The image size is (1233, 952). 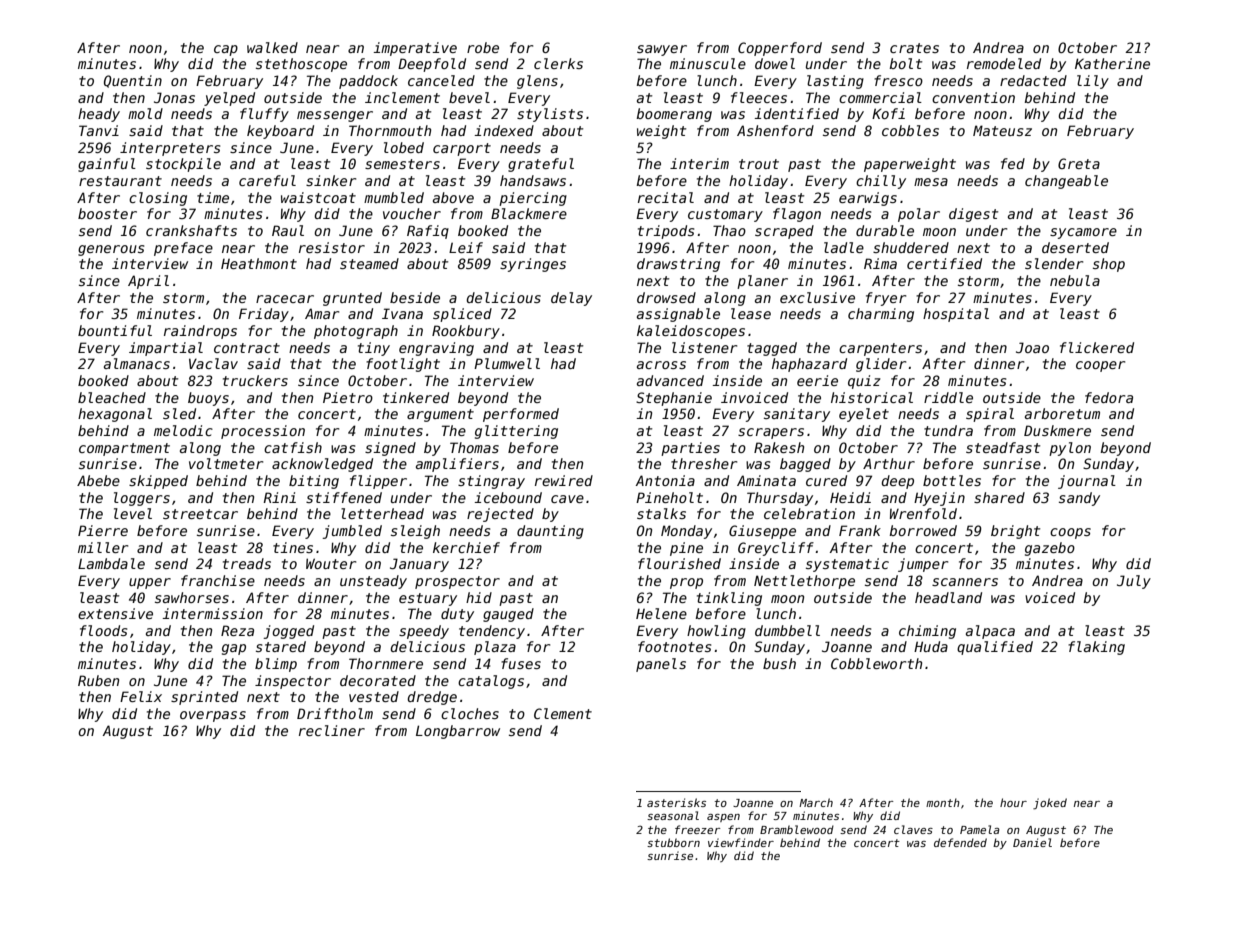 What do you see at coordinates (332, 730) in the screenshot?
I see `recliner` at bounding box center [332, 730].
